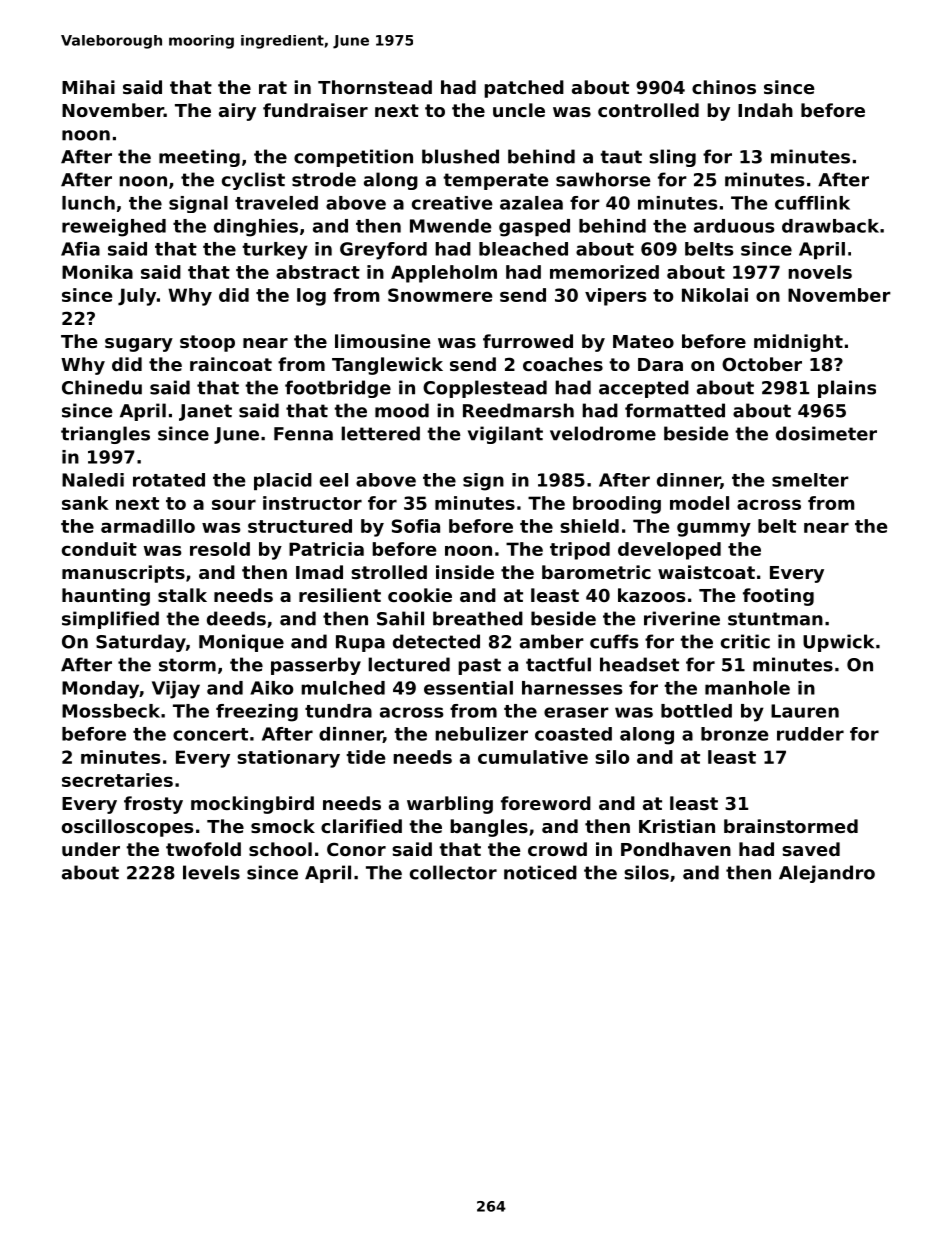  Describe the element at coordinates (88, 87) in the document. I see `Mihai` at that location.
